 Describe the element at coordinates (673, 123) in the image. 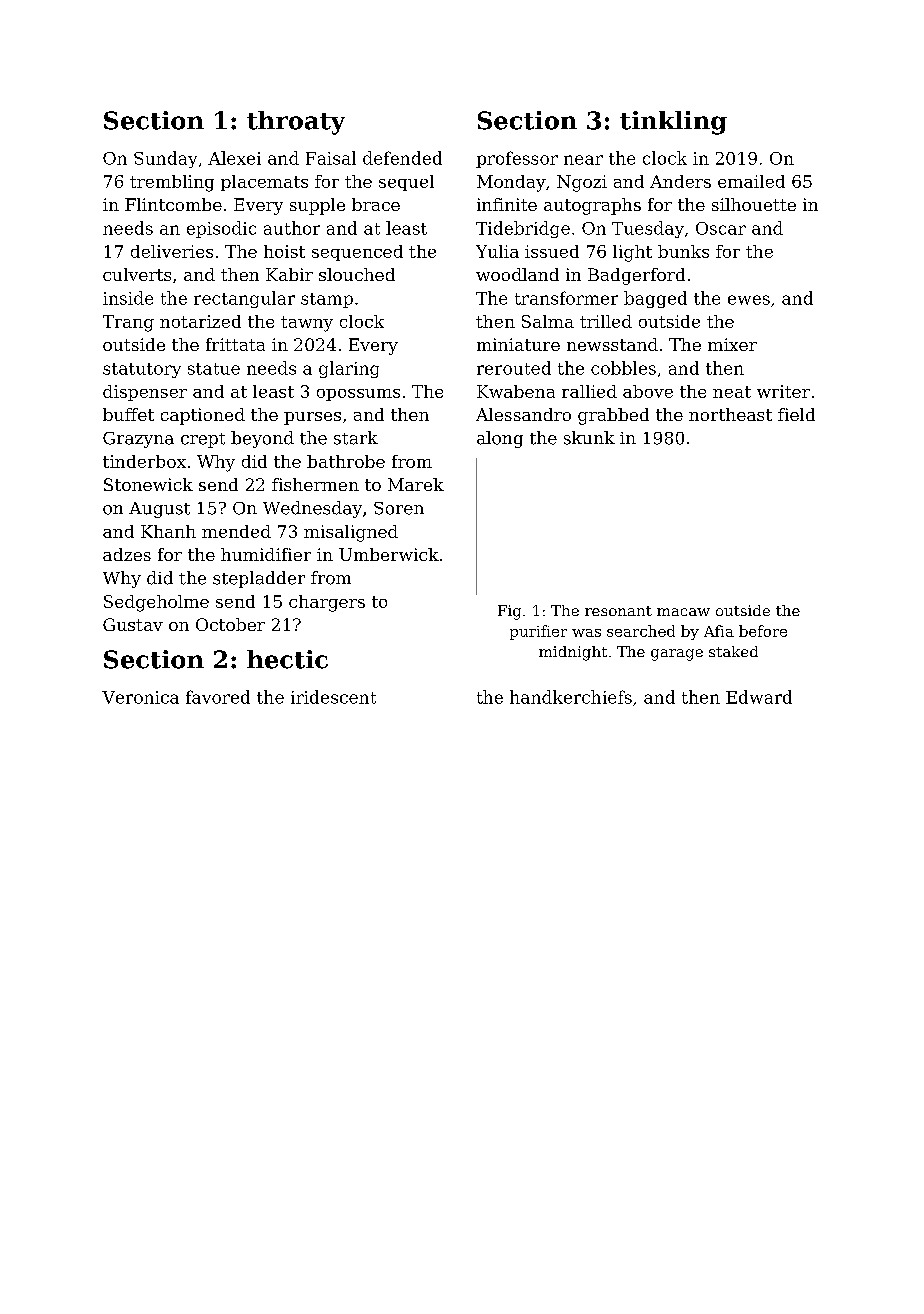

I see `tinkling` at that location.
